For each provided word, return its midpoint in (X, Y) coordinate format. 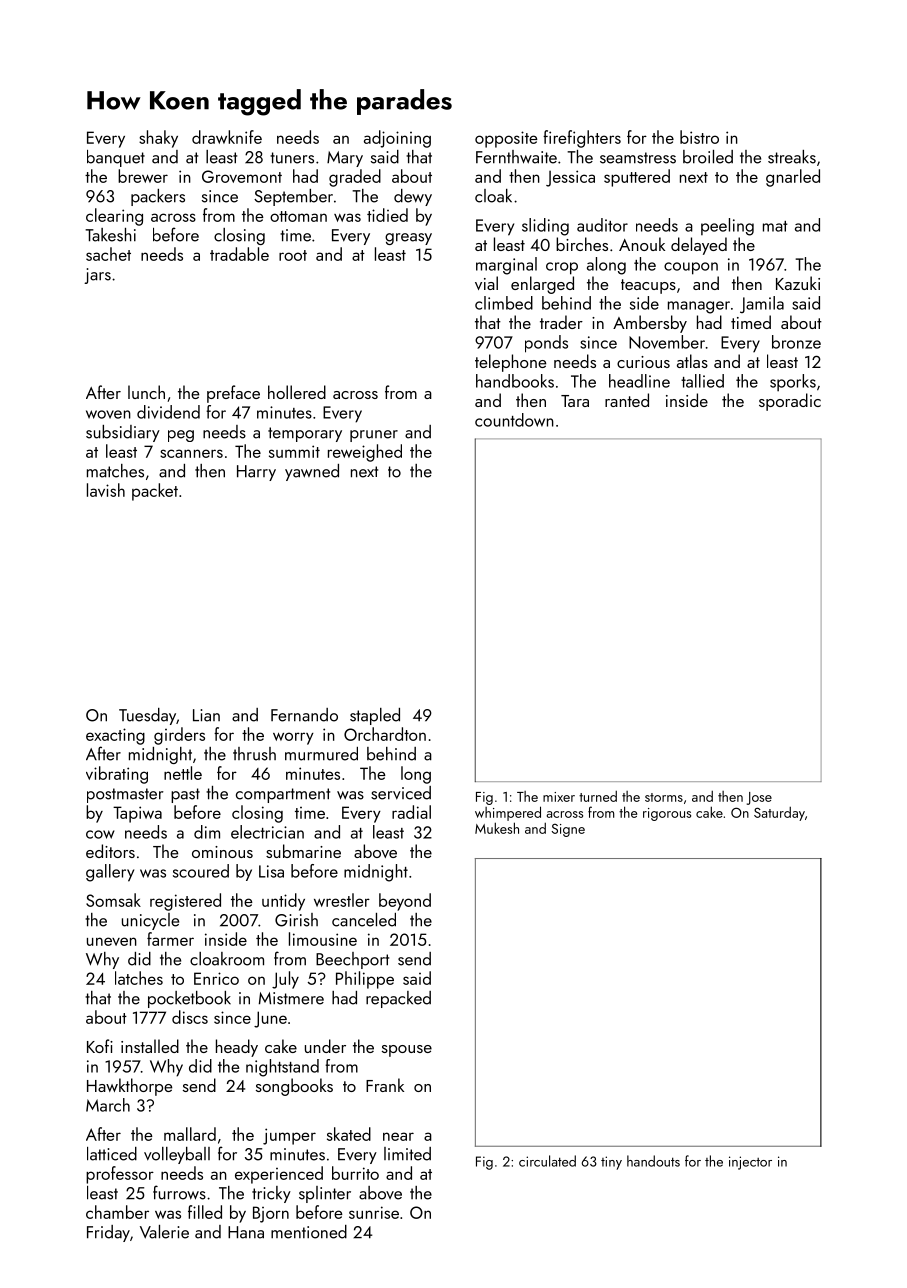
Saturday (779, 814)
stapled (375, 716)
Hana (246, 1232)
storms (664, 797)
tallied (702, 381)
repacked (398, 999)
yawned (312, 472)
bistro (699, 137)
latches (139, 978)
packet (155, 492)
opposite (506, 139)
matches (115, 471)
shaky (158, 139)
